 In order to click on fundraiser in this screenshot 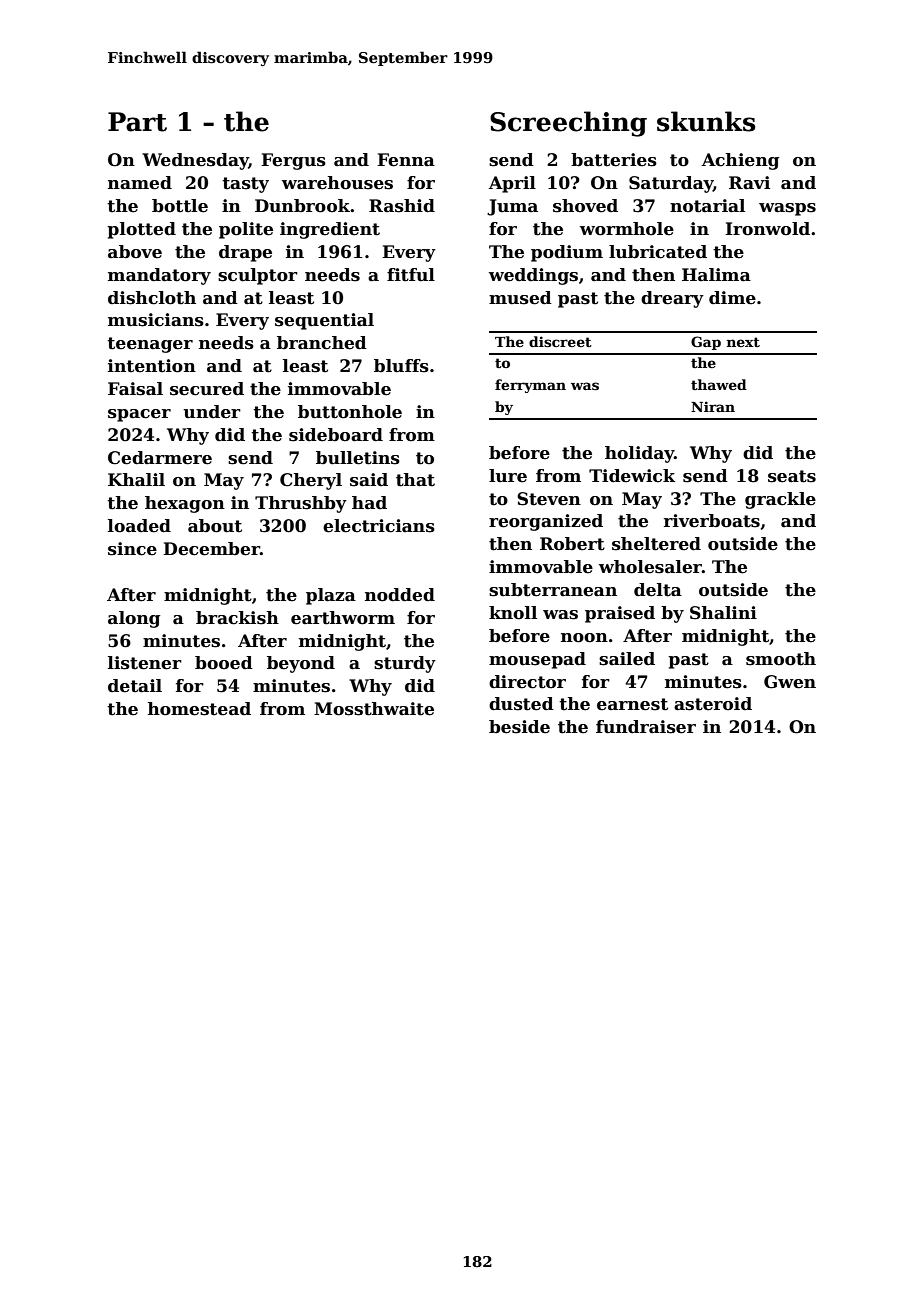, I will do `click(646, 727)`.
